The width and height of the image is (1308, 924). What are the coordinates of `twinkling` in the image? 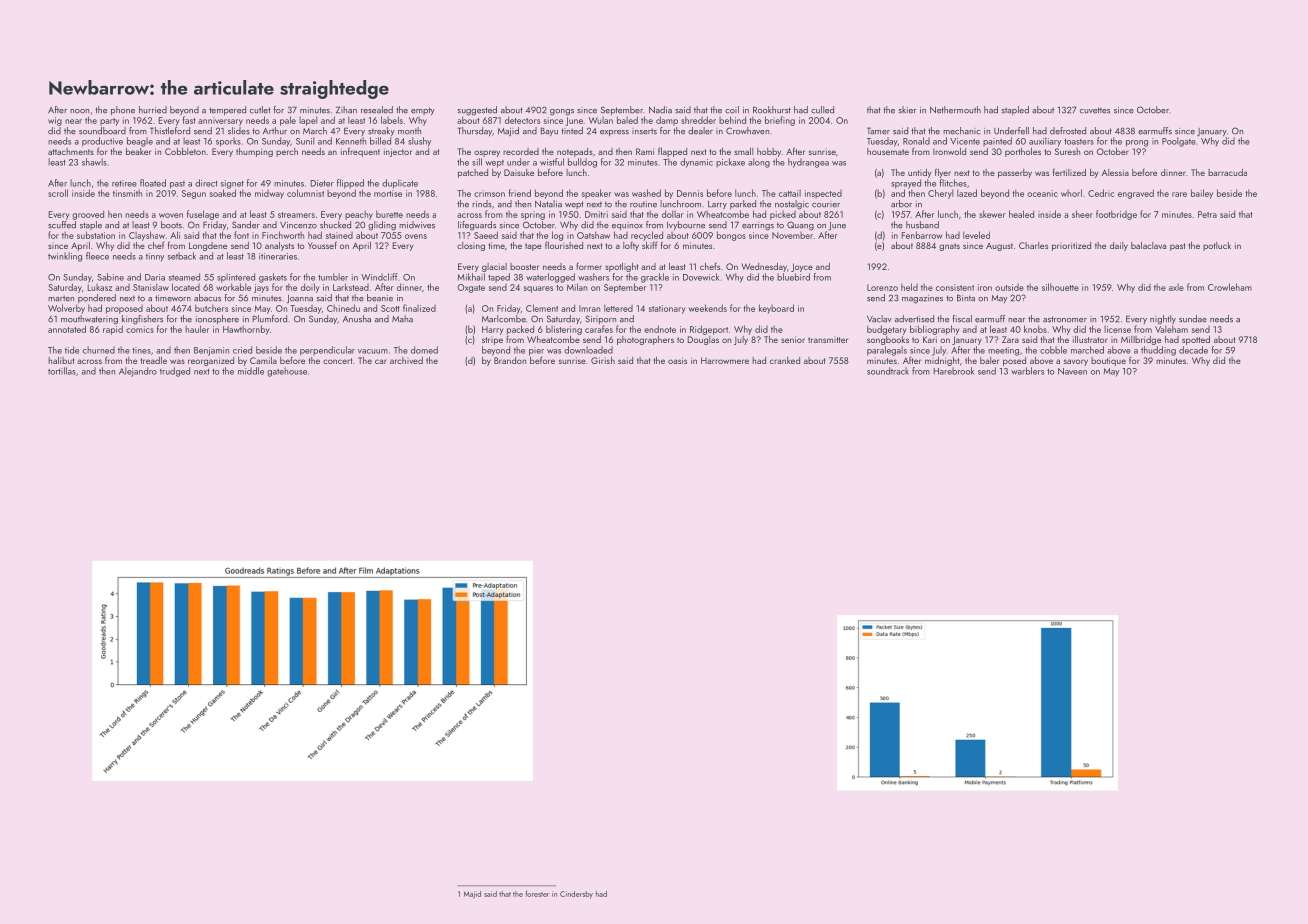 It's located at (65, 257).
